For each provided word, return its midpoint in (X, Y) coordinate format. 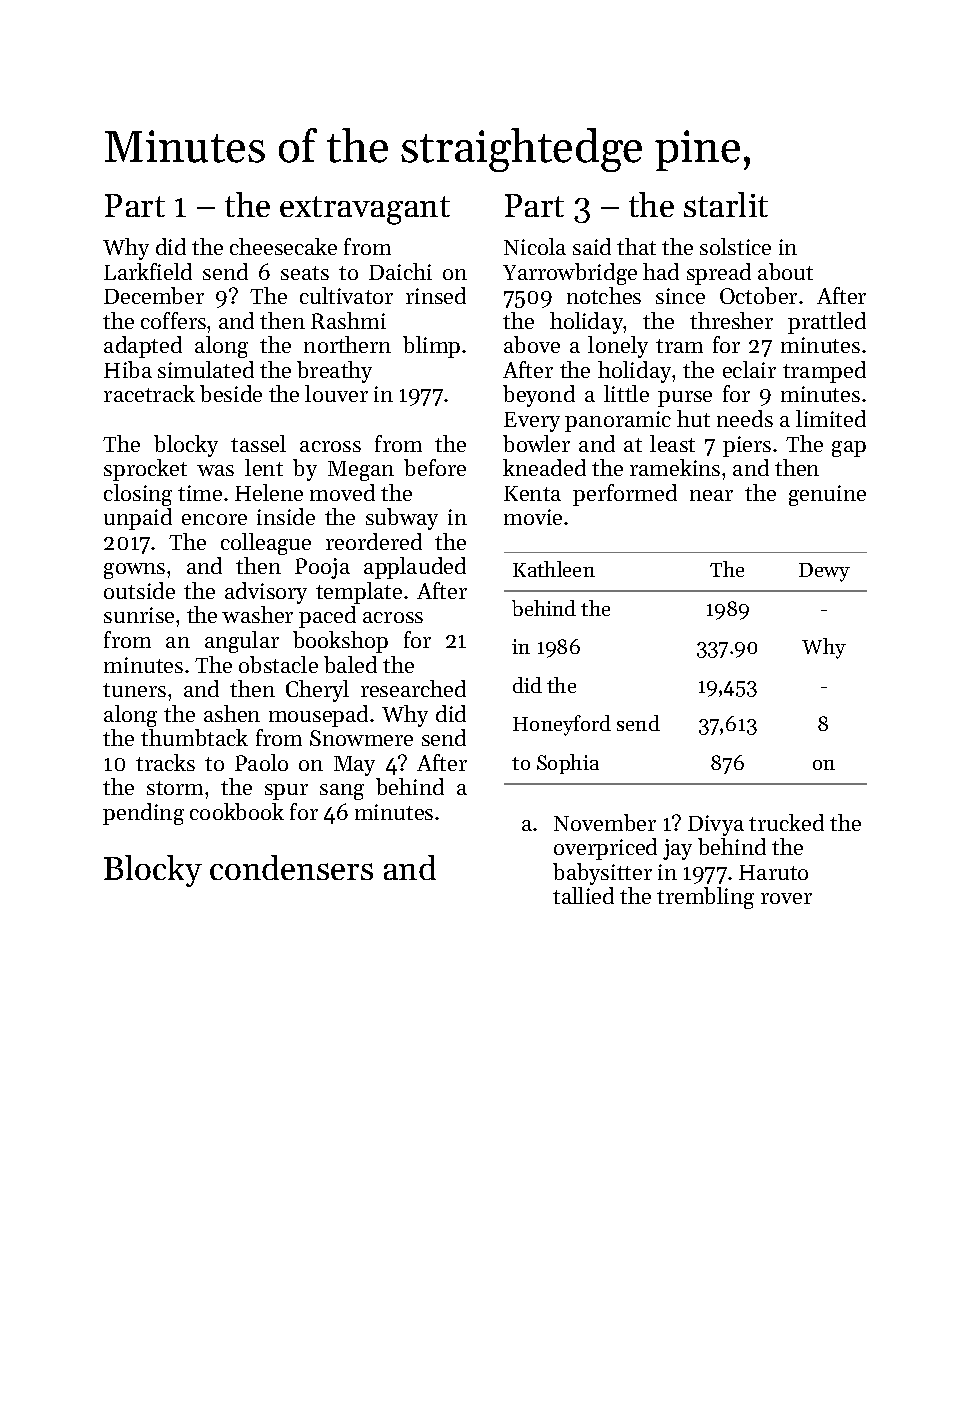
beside (231, 393)
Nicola (535, 246)
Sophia (568, 764)
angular (242, 642)
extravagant (365, 210)
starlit (726, 204)
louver (336, 393)
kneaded (544, 467)
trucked (786, 822)
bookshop (340, 642)
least (672, 443)
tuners (134, 690)
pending (143, 814)
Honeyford (562, 725)
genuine (827, 495)
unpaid (138, 519)
